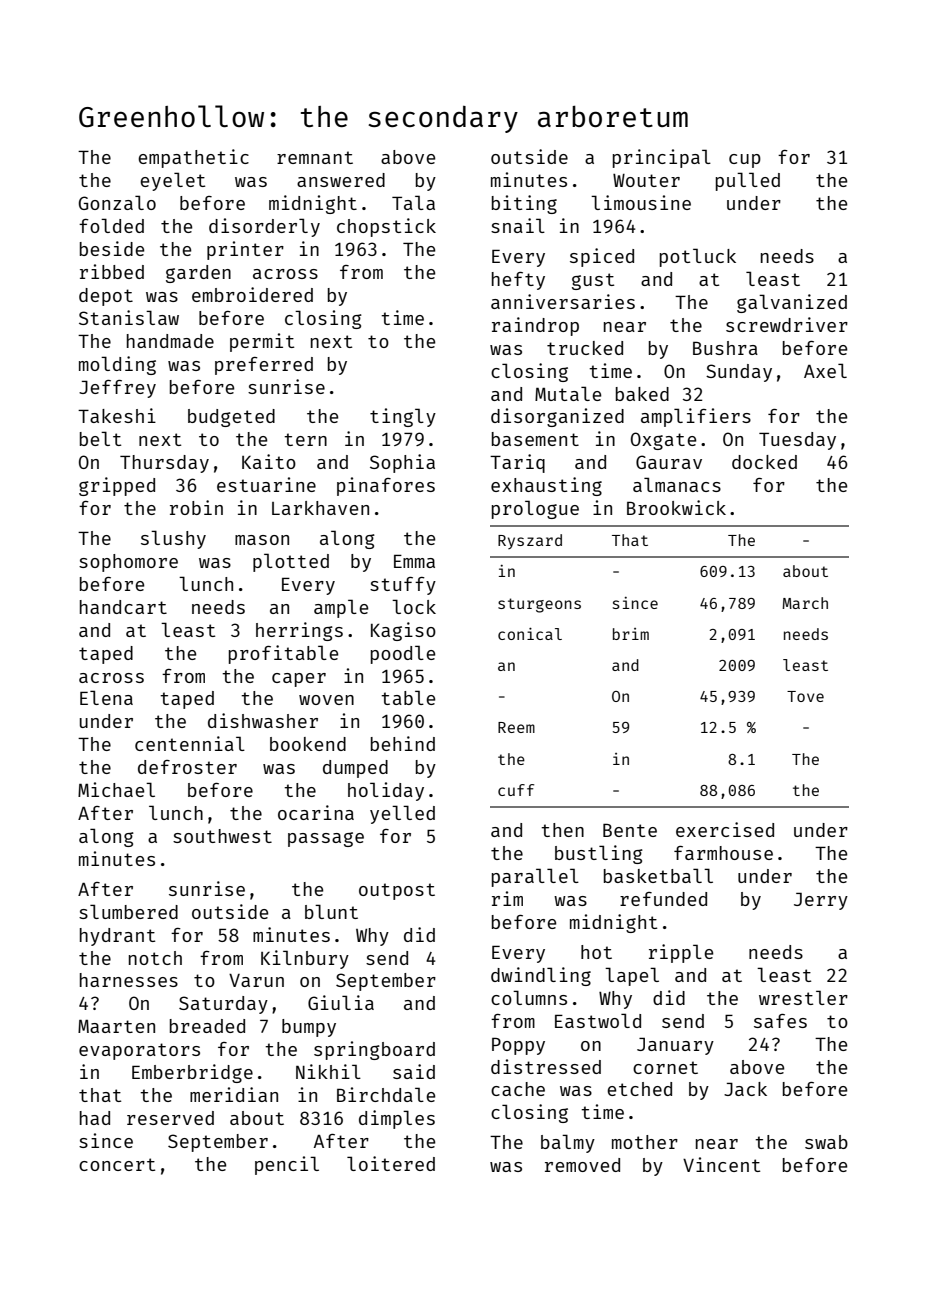 This screenshot has width=927, height=1316. Describe the element at coordinates (116, 1026) in the screenshot. I see `Maarten` at that location.
